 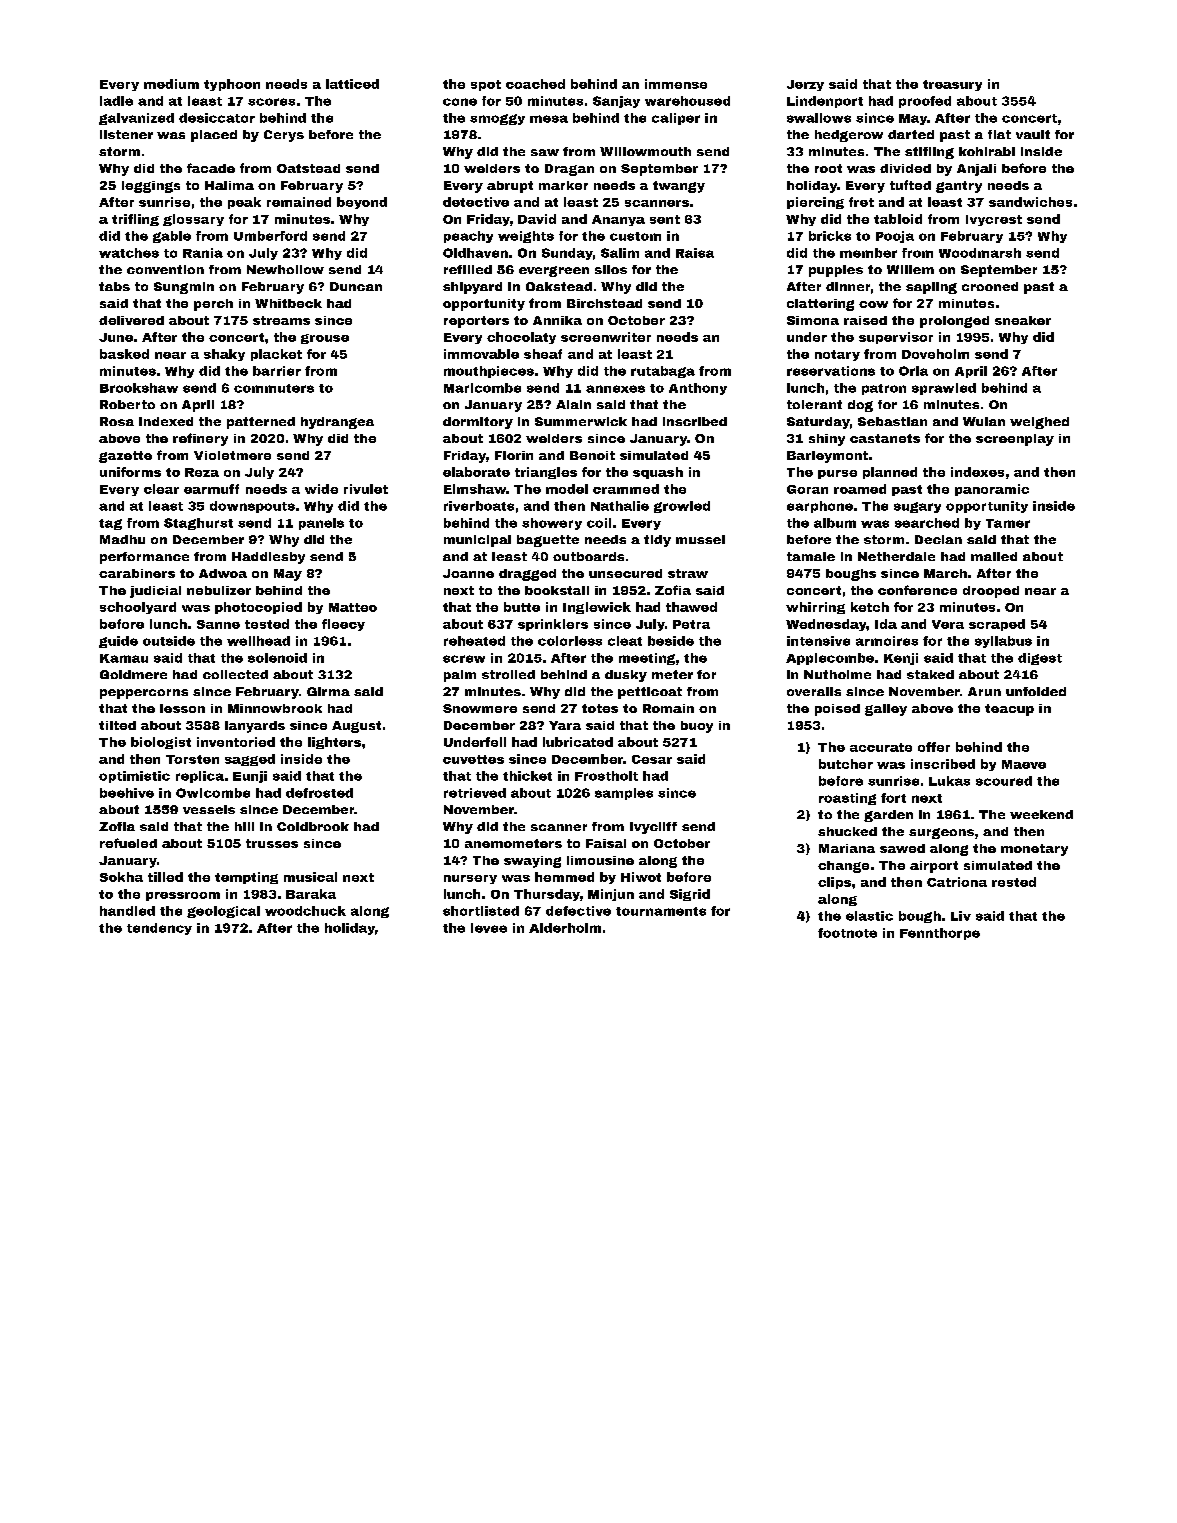 I want to click on Sanne, so click(x=218, y=624).
